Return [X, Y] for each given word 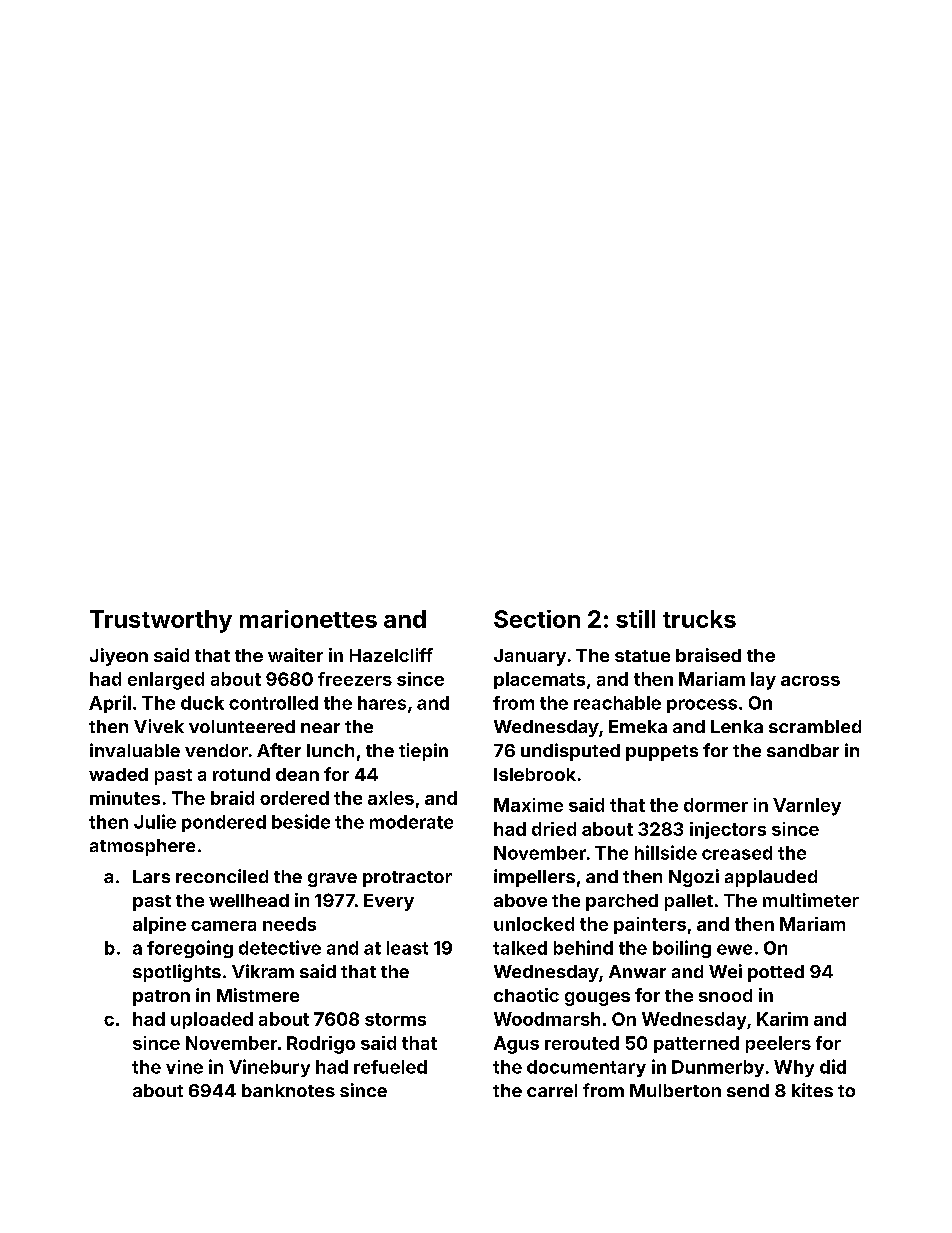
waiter [295, 655]
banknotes [288, 1090]
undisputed [570, 752]
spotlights [177, 973]
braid [232, 798]
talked [520, 948]
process [702, 706]
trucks [699, 619]
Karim [782, 1019]
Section [537, 619]
